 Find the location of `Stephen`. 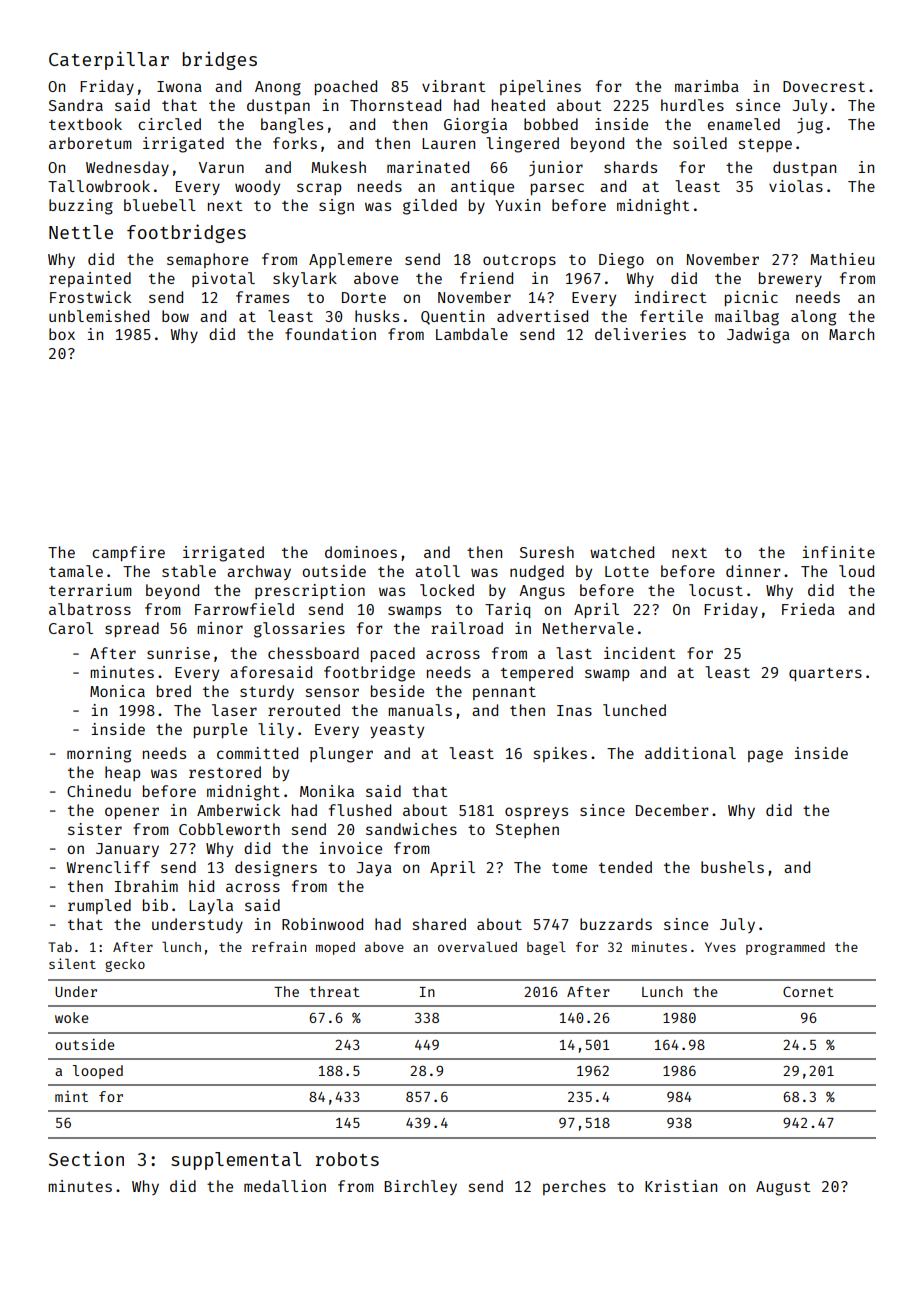

Stephen is located at coordinates (527, 830).
